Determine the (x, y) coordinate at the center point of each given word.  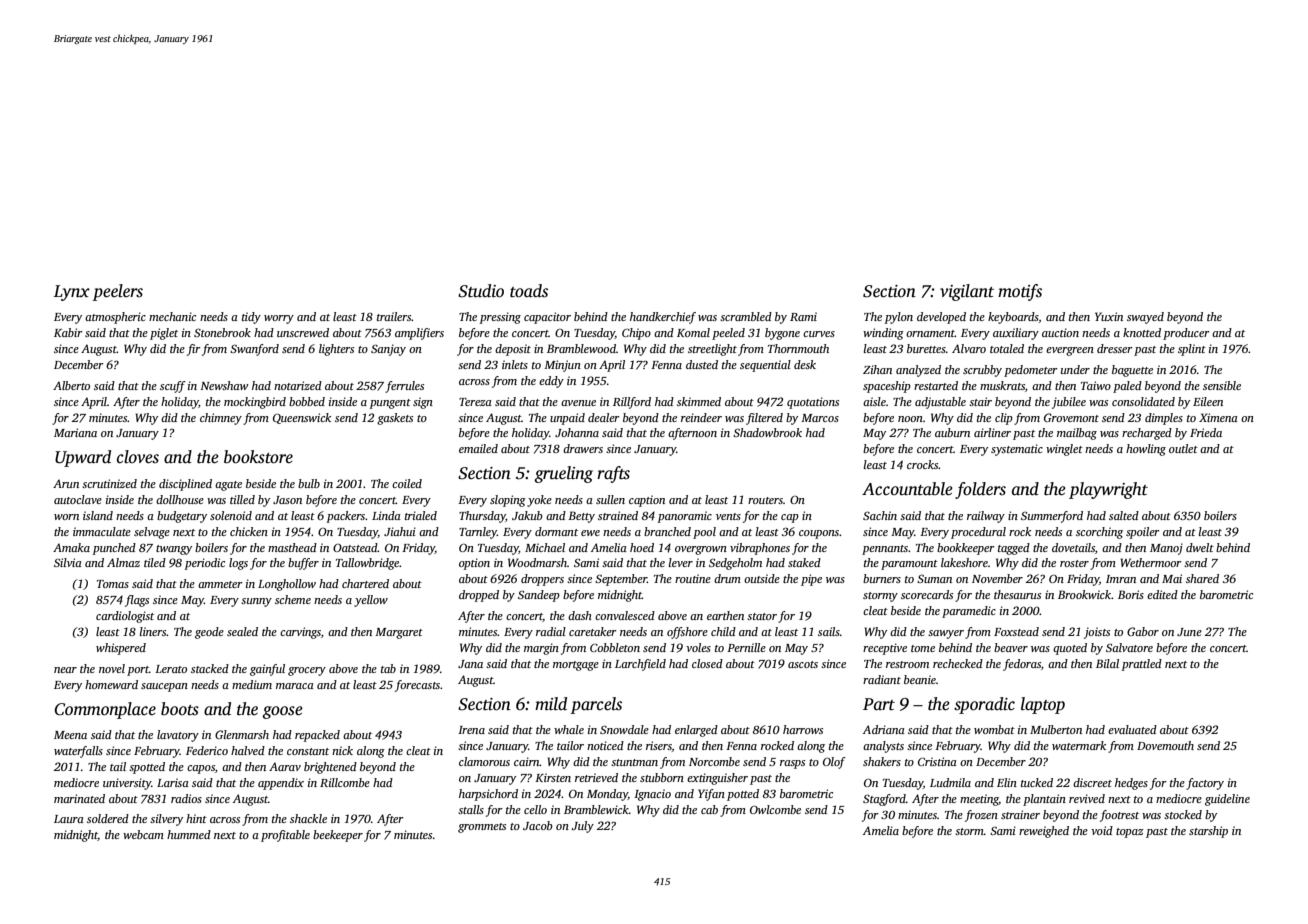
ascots (803, 664)
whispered (121, 649)
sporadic (984, 705)
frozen (981, 816)
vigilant (967, 292)
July (583, 827)
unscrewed (303, 332)
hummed (189, 834)
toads (529, 291)
